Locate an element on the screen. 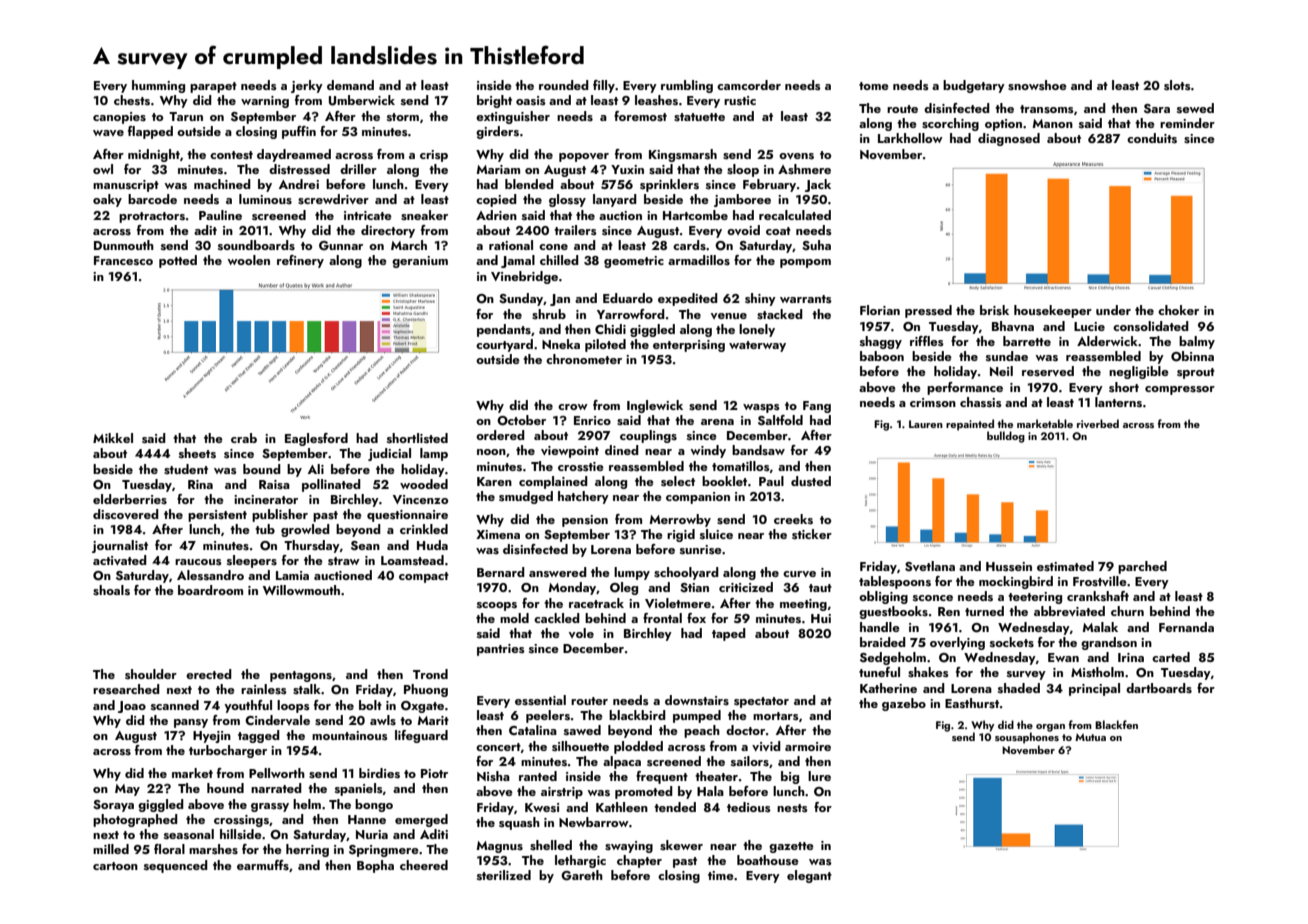 The image size is (1308, 924). balmy is located at coordinates (1197, 342).
